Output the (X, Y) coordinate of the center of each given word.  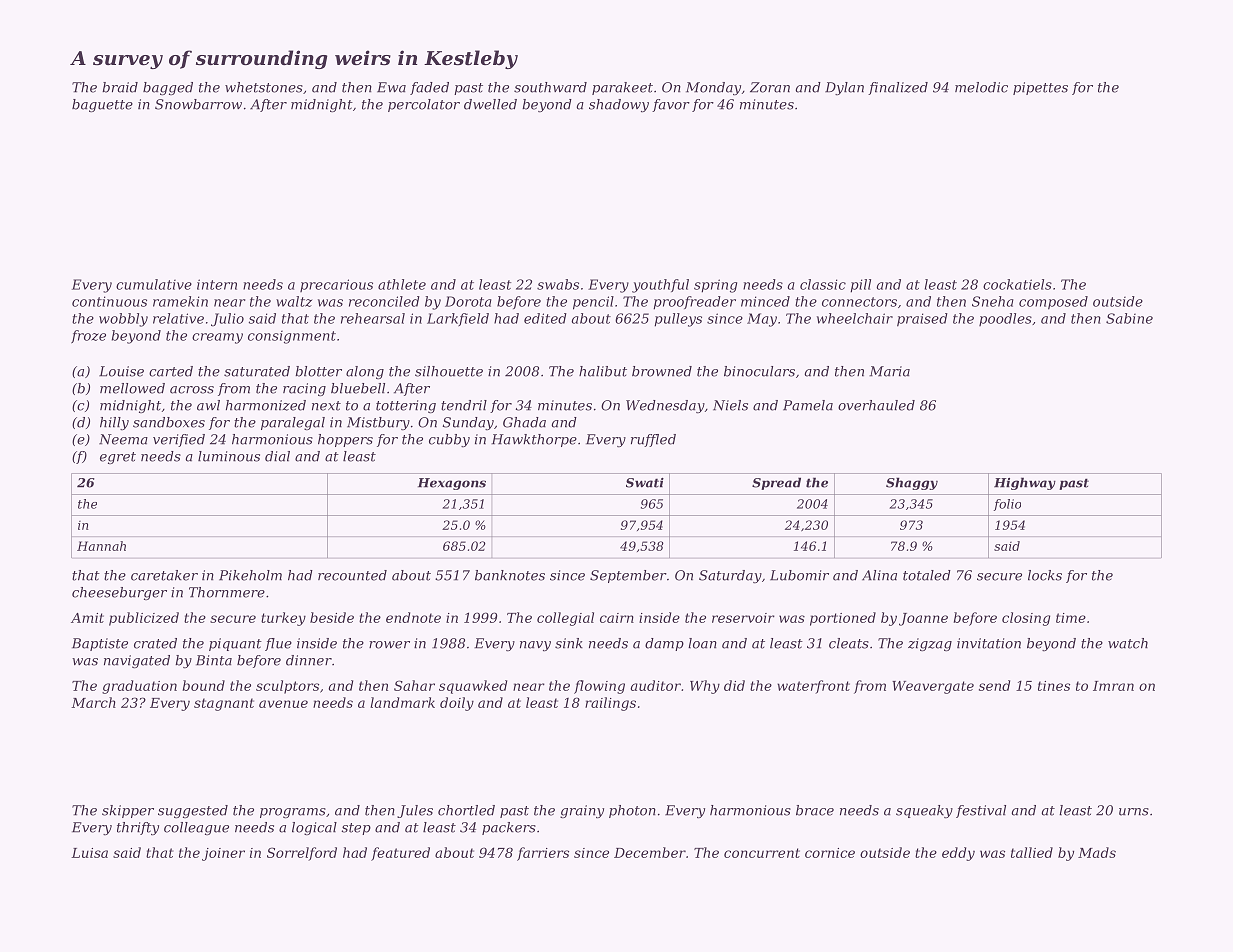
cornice (830, 853)
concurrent (762, 853)
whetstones (264, 87)
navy (535, 646)
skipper (128, 811)
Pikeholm (250, 575)
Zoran (770, 87)
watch (1128, 643)
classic (823, 284)
